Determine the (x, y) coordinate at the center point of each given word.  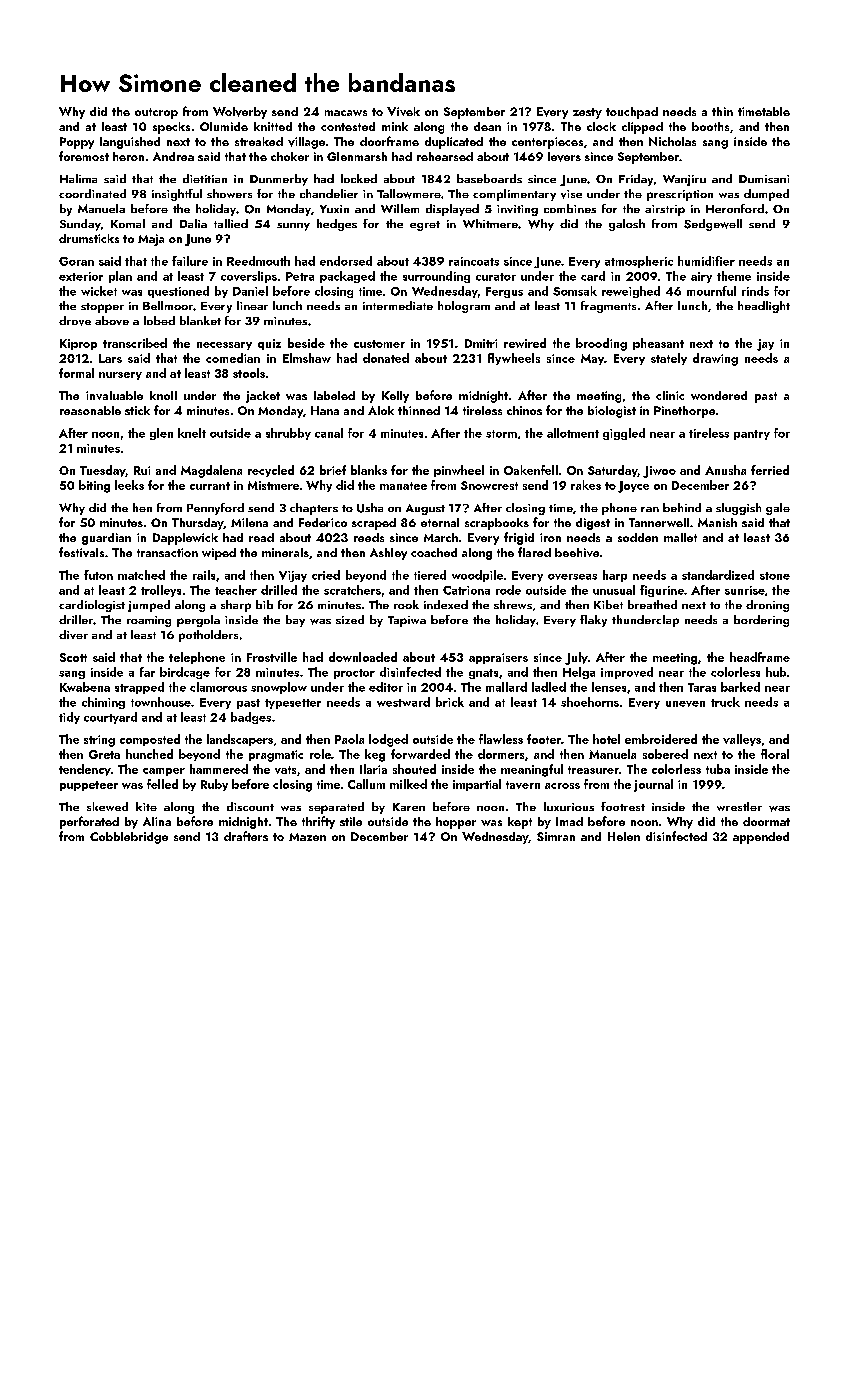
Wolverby (240, 113)
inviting (517, 210)
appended (761, 838)
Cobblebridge (129, 838)
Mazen (307, 837)
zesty (587, 113)
